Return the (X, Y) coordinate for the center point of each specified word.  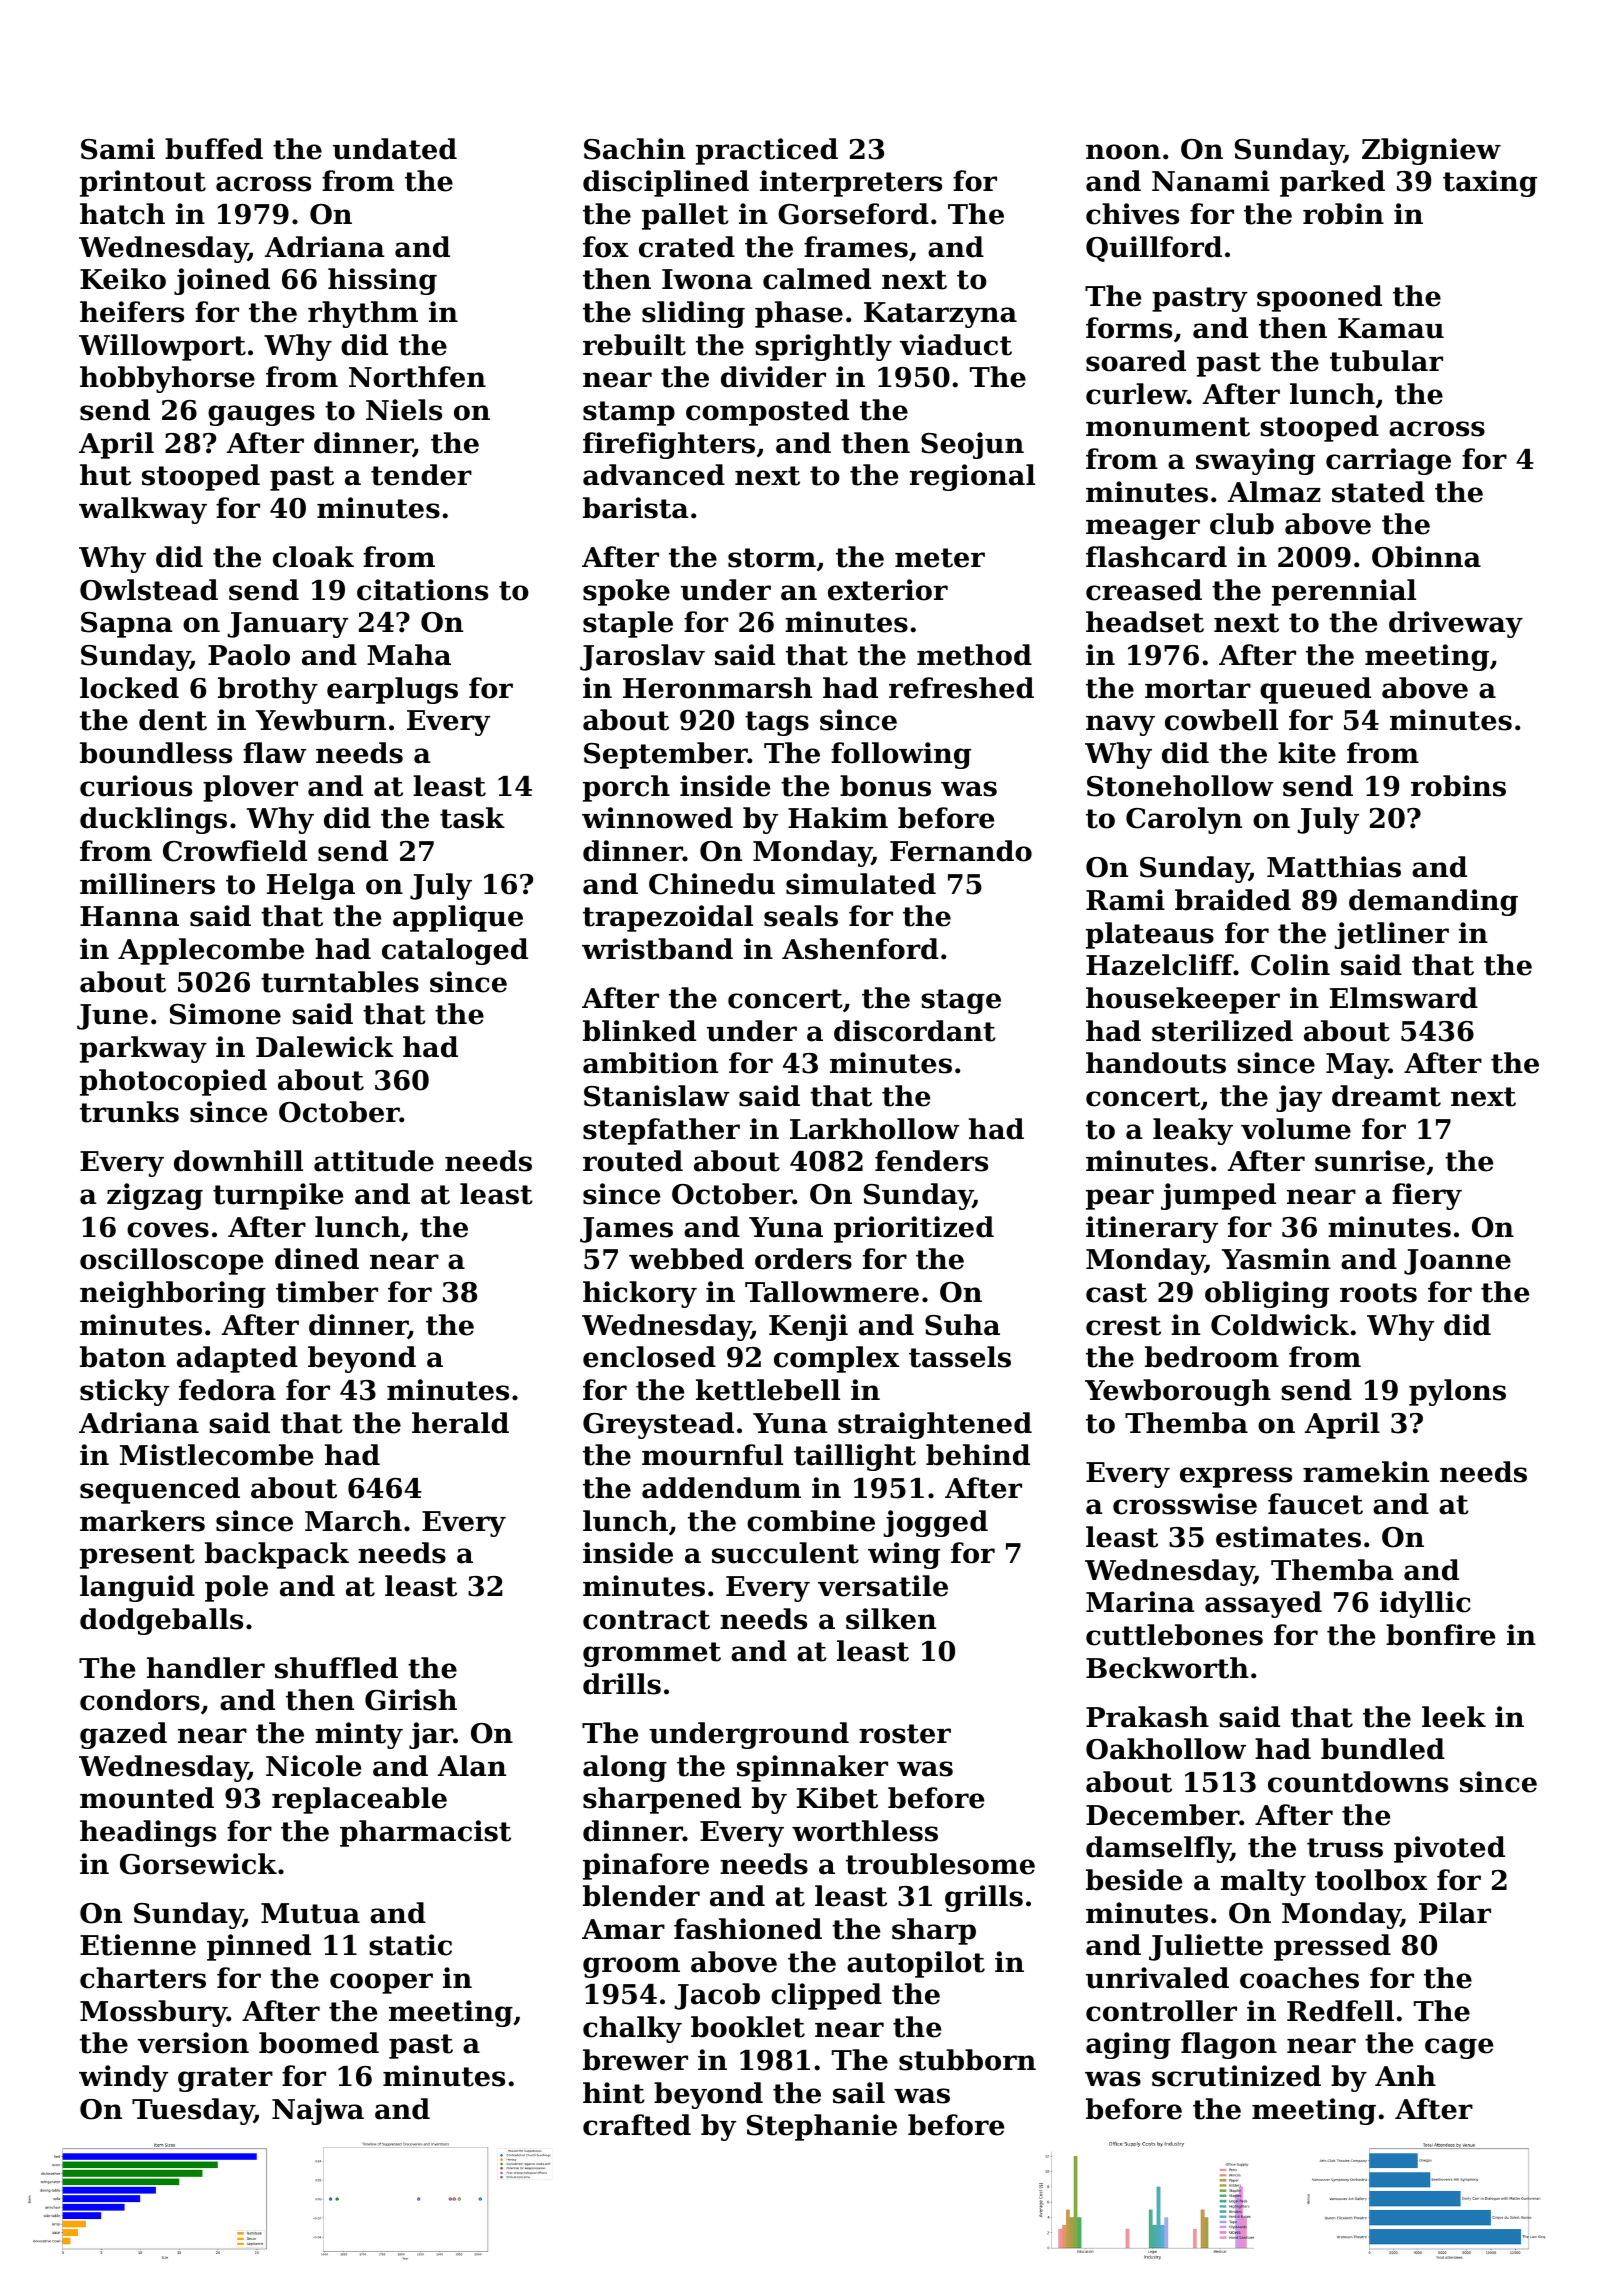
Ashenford (860, 949)
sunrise (1370, 1161)
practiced (767, 151)
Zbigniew (1431, 151)
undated (395, 149)
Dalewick (325, 1047)
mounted (147, 1798)
